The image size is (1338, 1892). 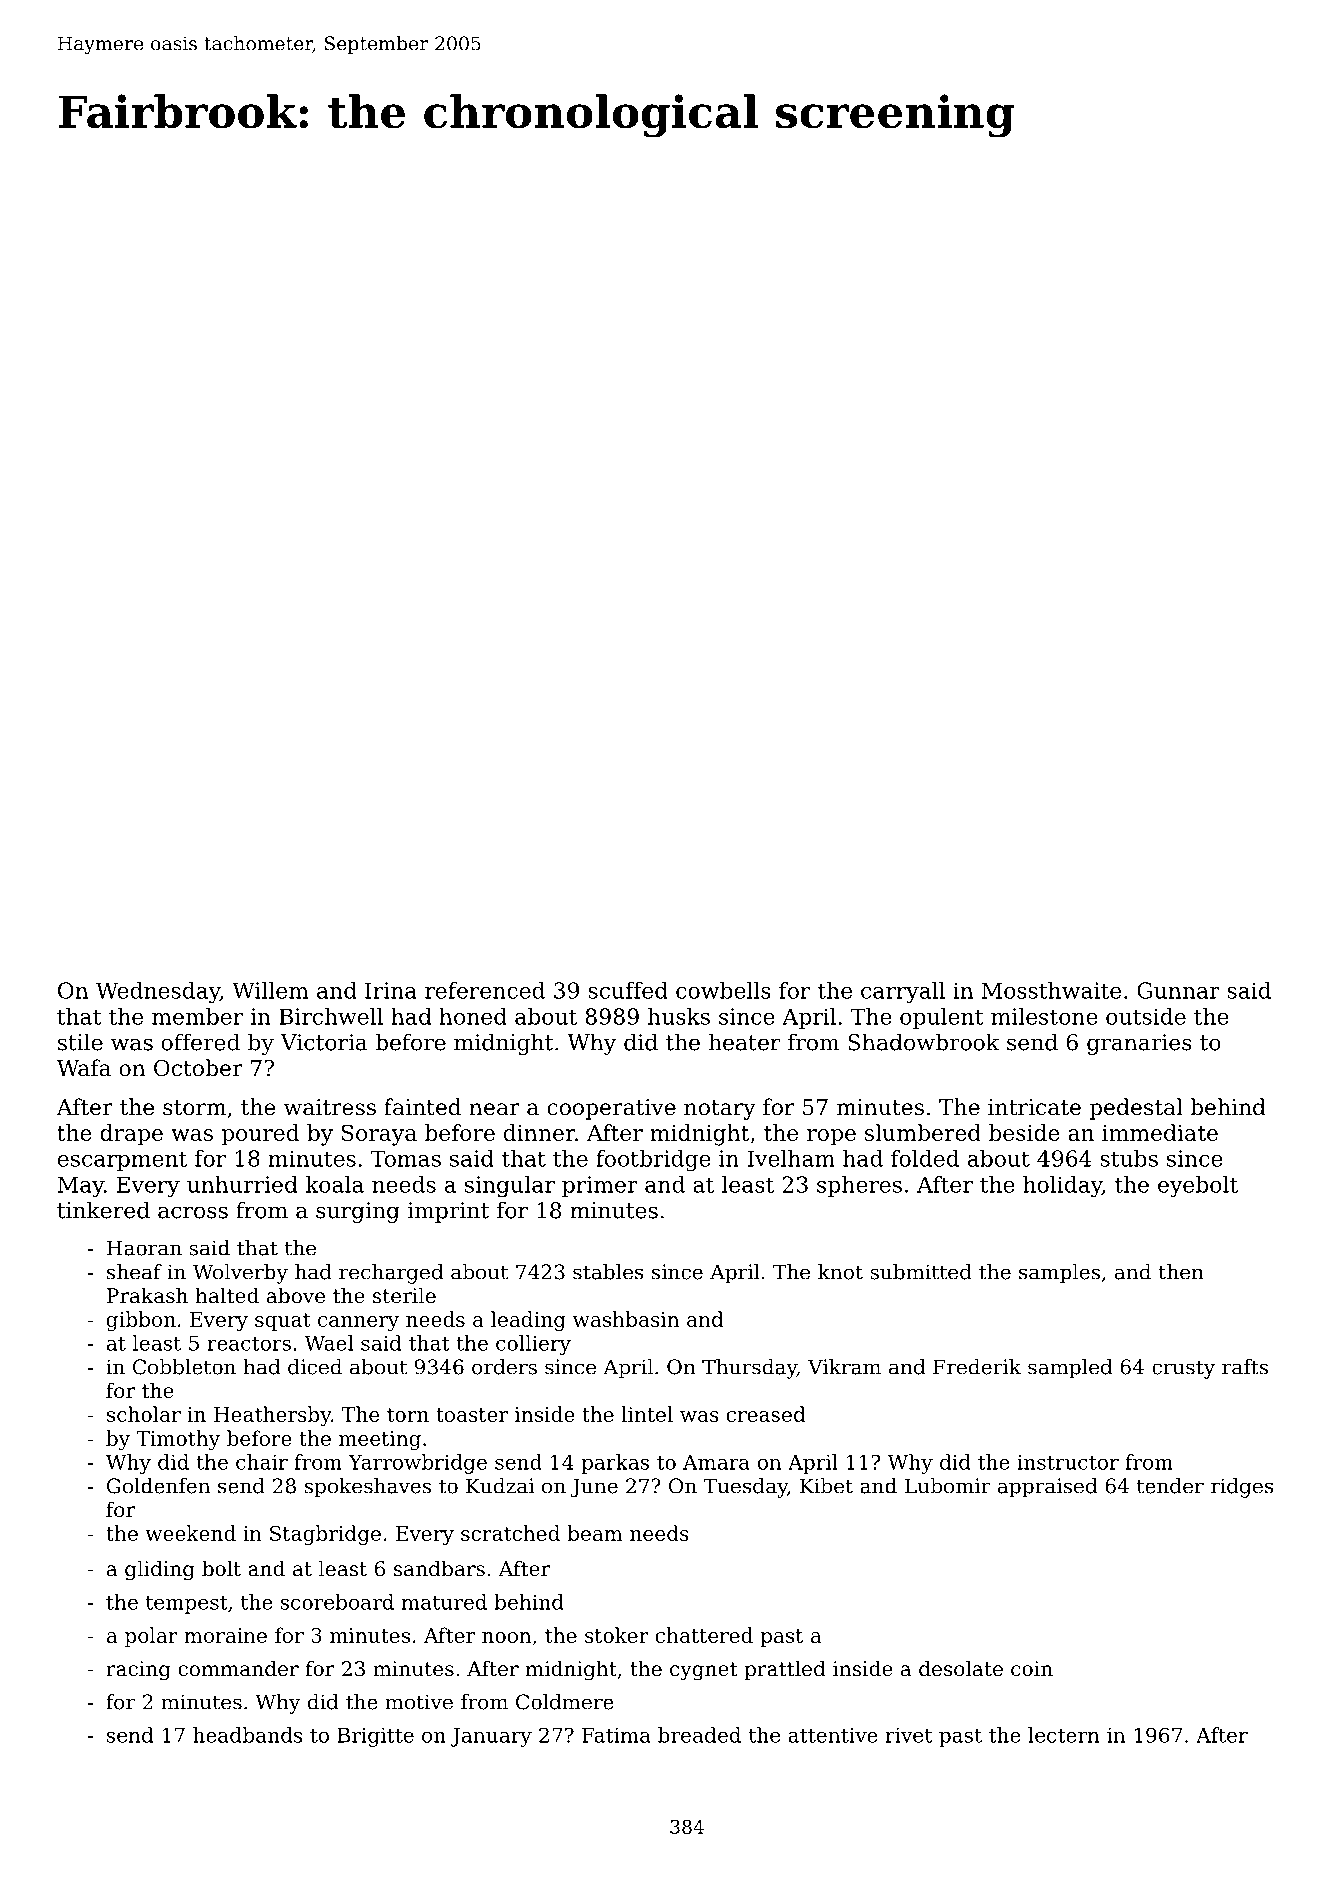 What do you see at coordinates (248, 1735) in the page?
I see `headbands` at bounding box center [248, 1735].
